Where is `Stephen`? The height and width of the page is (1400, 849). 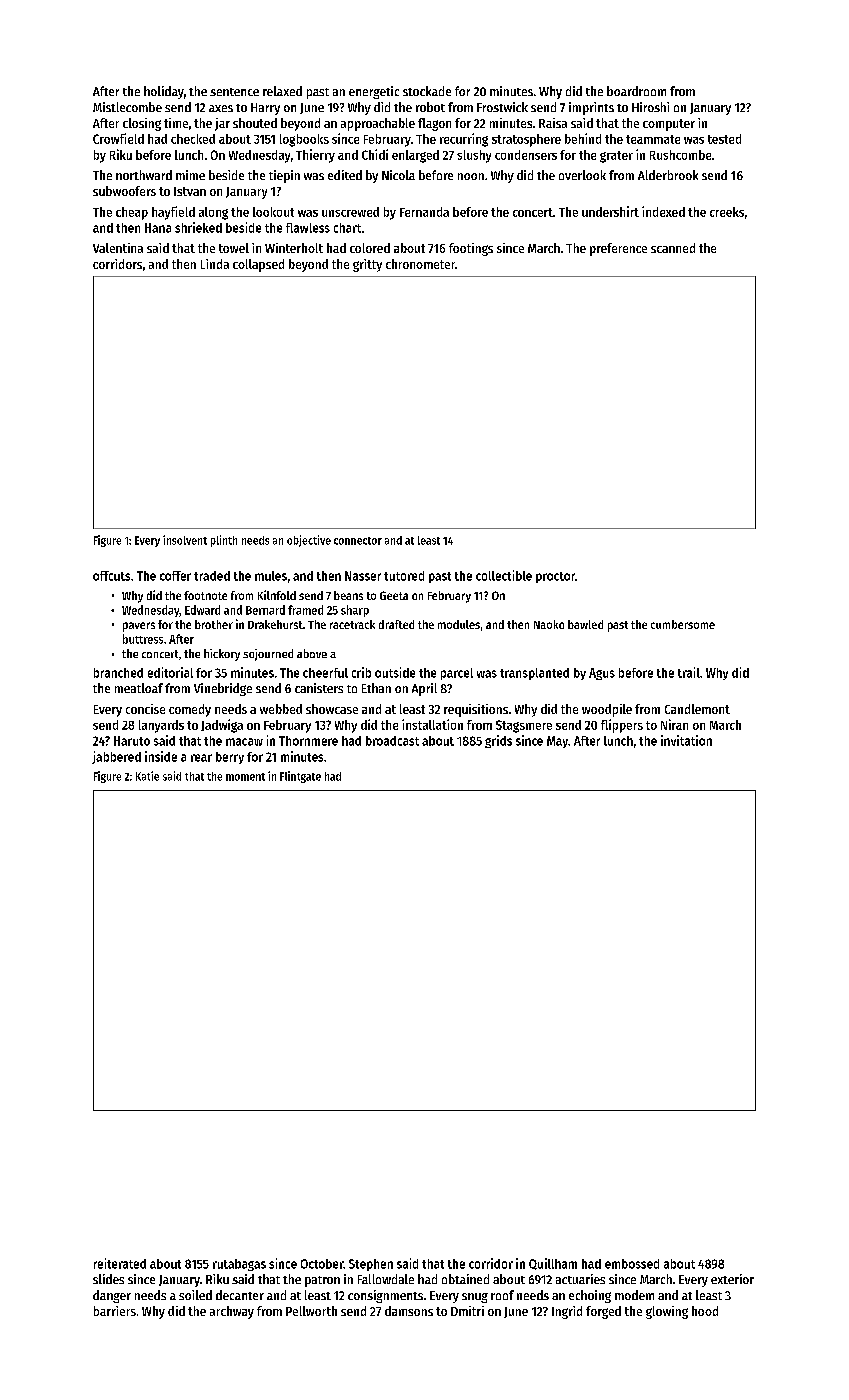
Stephen is located at coordinates (371, 1265).
